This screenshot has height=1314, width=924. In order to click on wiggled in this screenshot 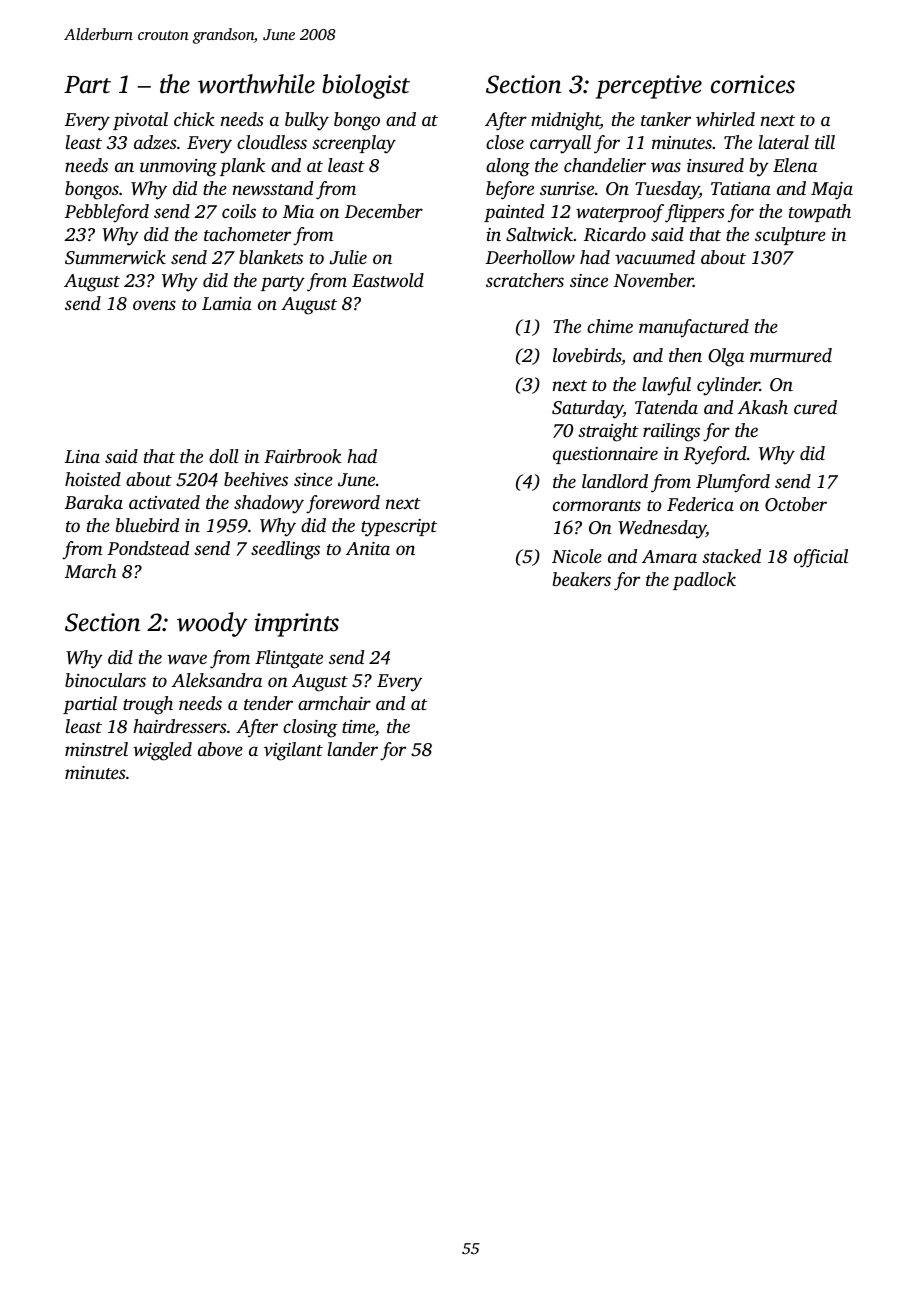, I will do `click(162, 751)`.
